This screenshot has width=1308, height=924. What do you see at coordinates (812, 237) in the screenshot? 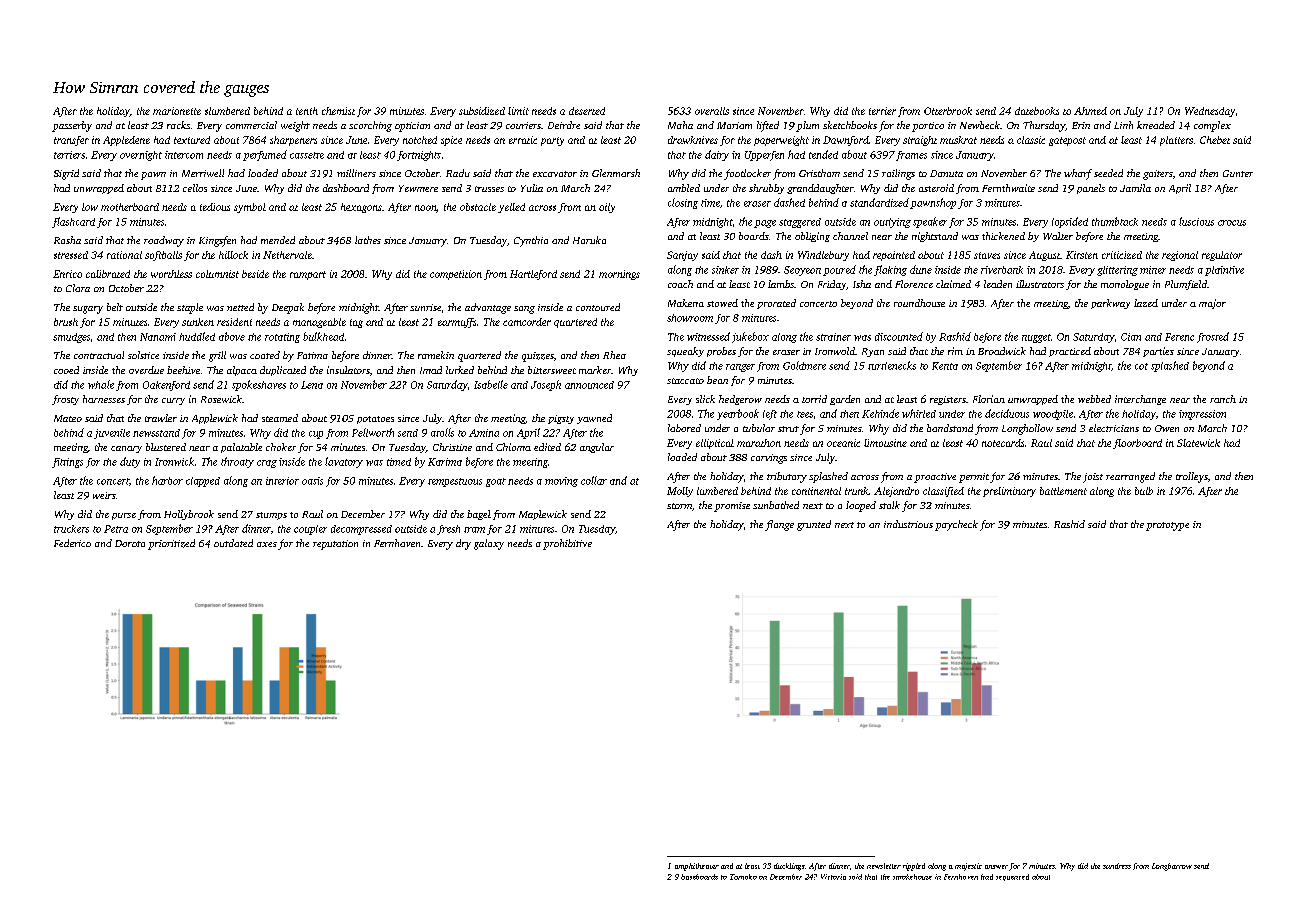
I see `obliging` at bounding box center [812, 237].
